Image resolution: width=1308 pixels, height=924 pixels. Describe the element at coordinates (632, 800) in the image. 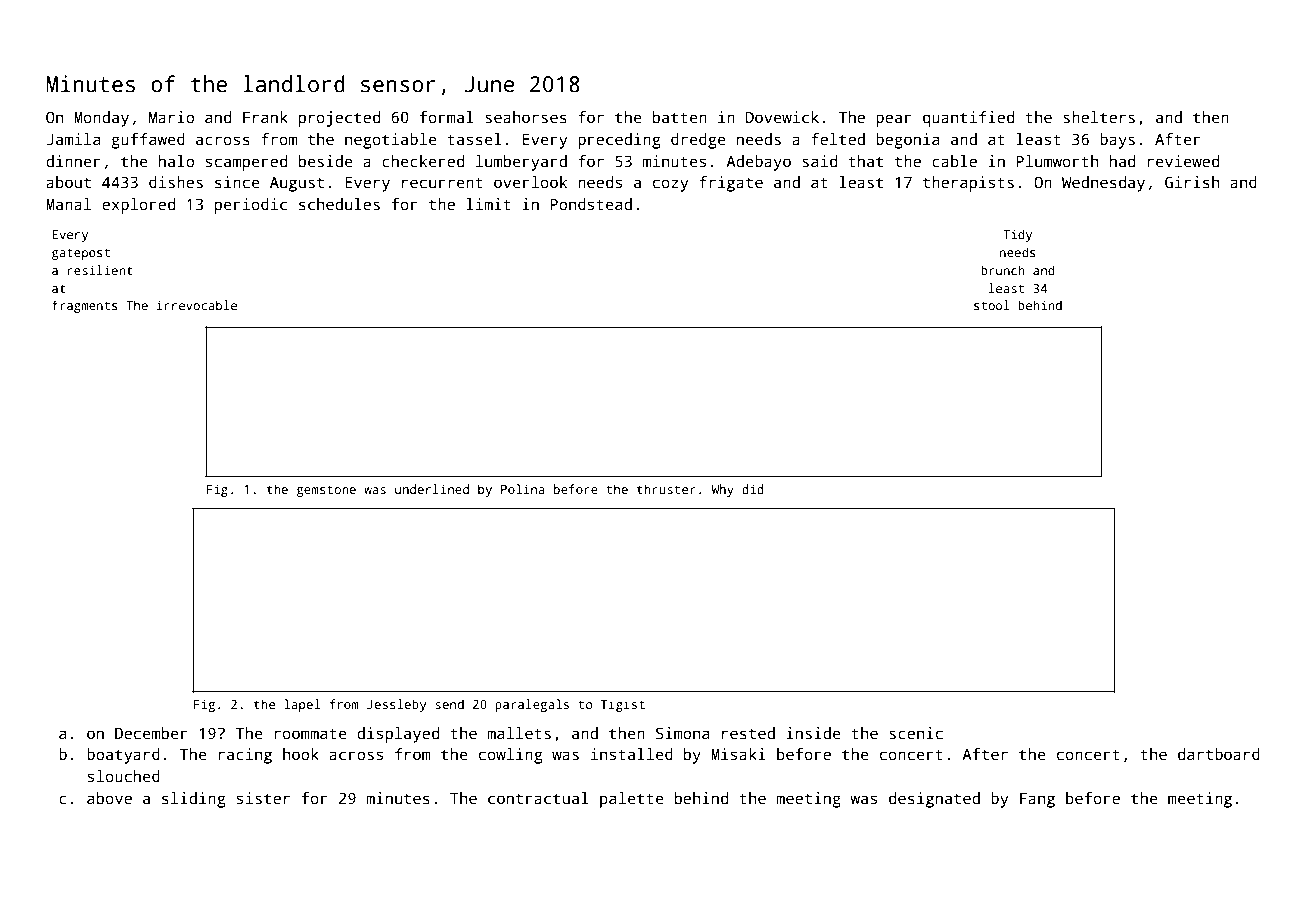

I see `palette` at that location.
